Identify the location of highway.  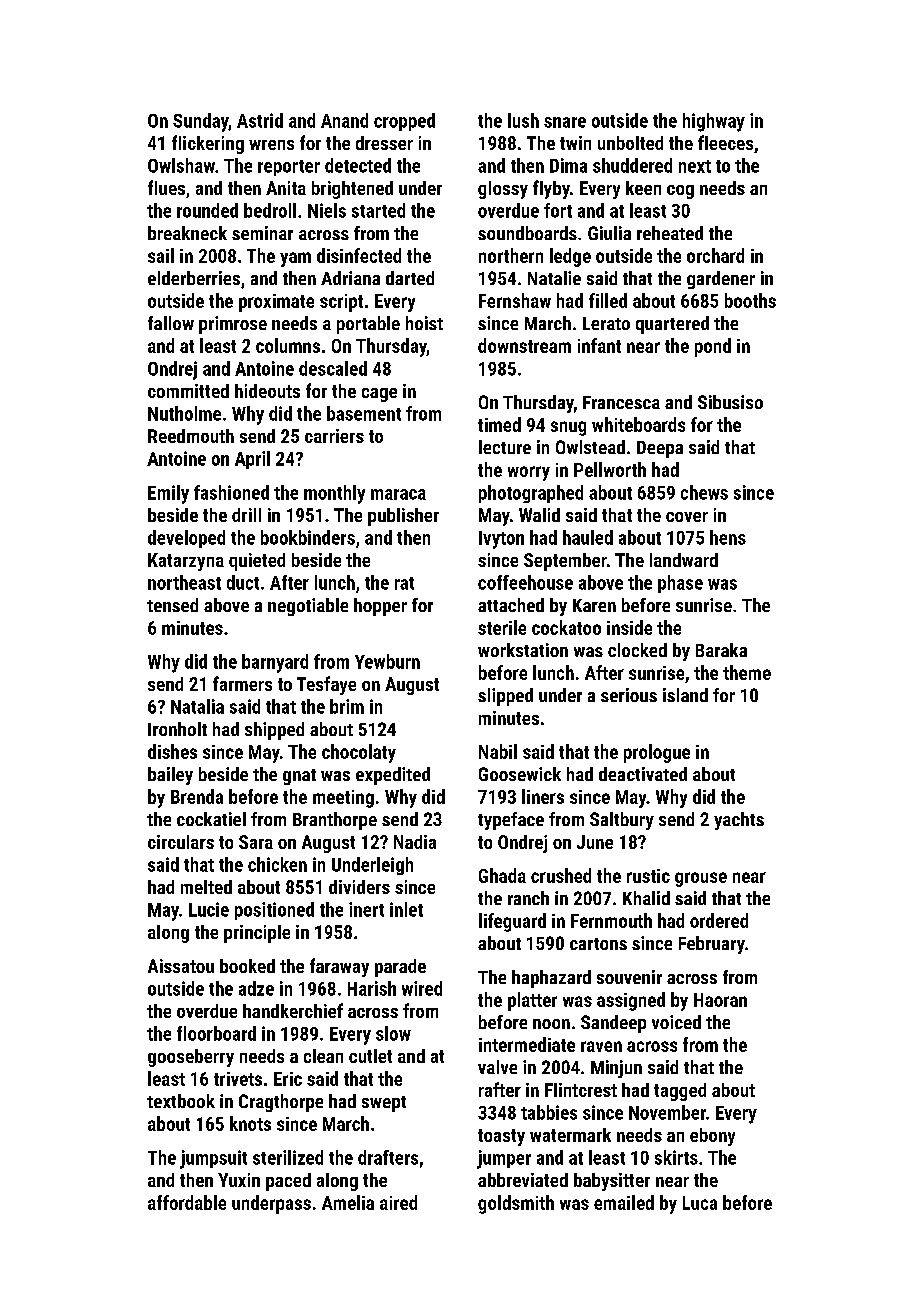
(714, 122).
